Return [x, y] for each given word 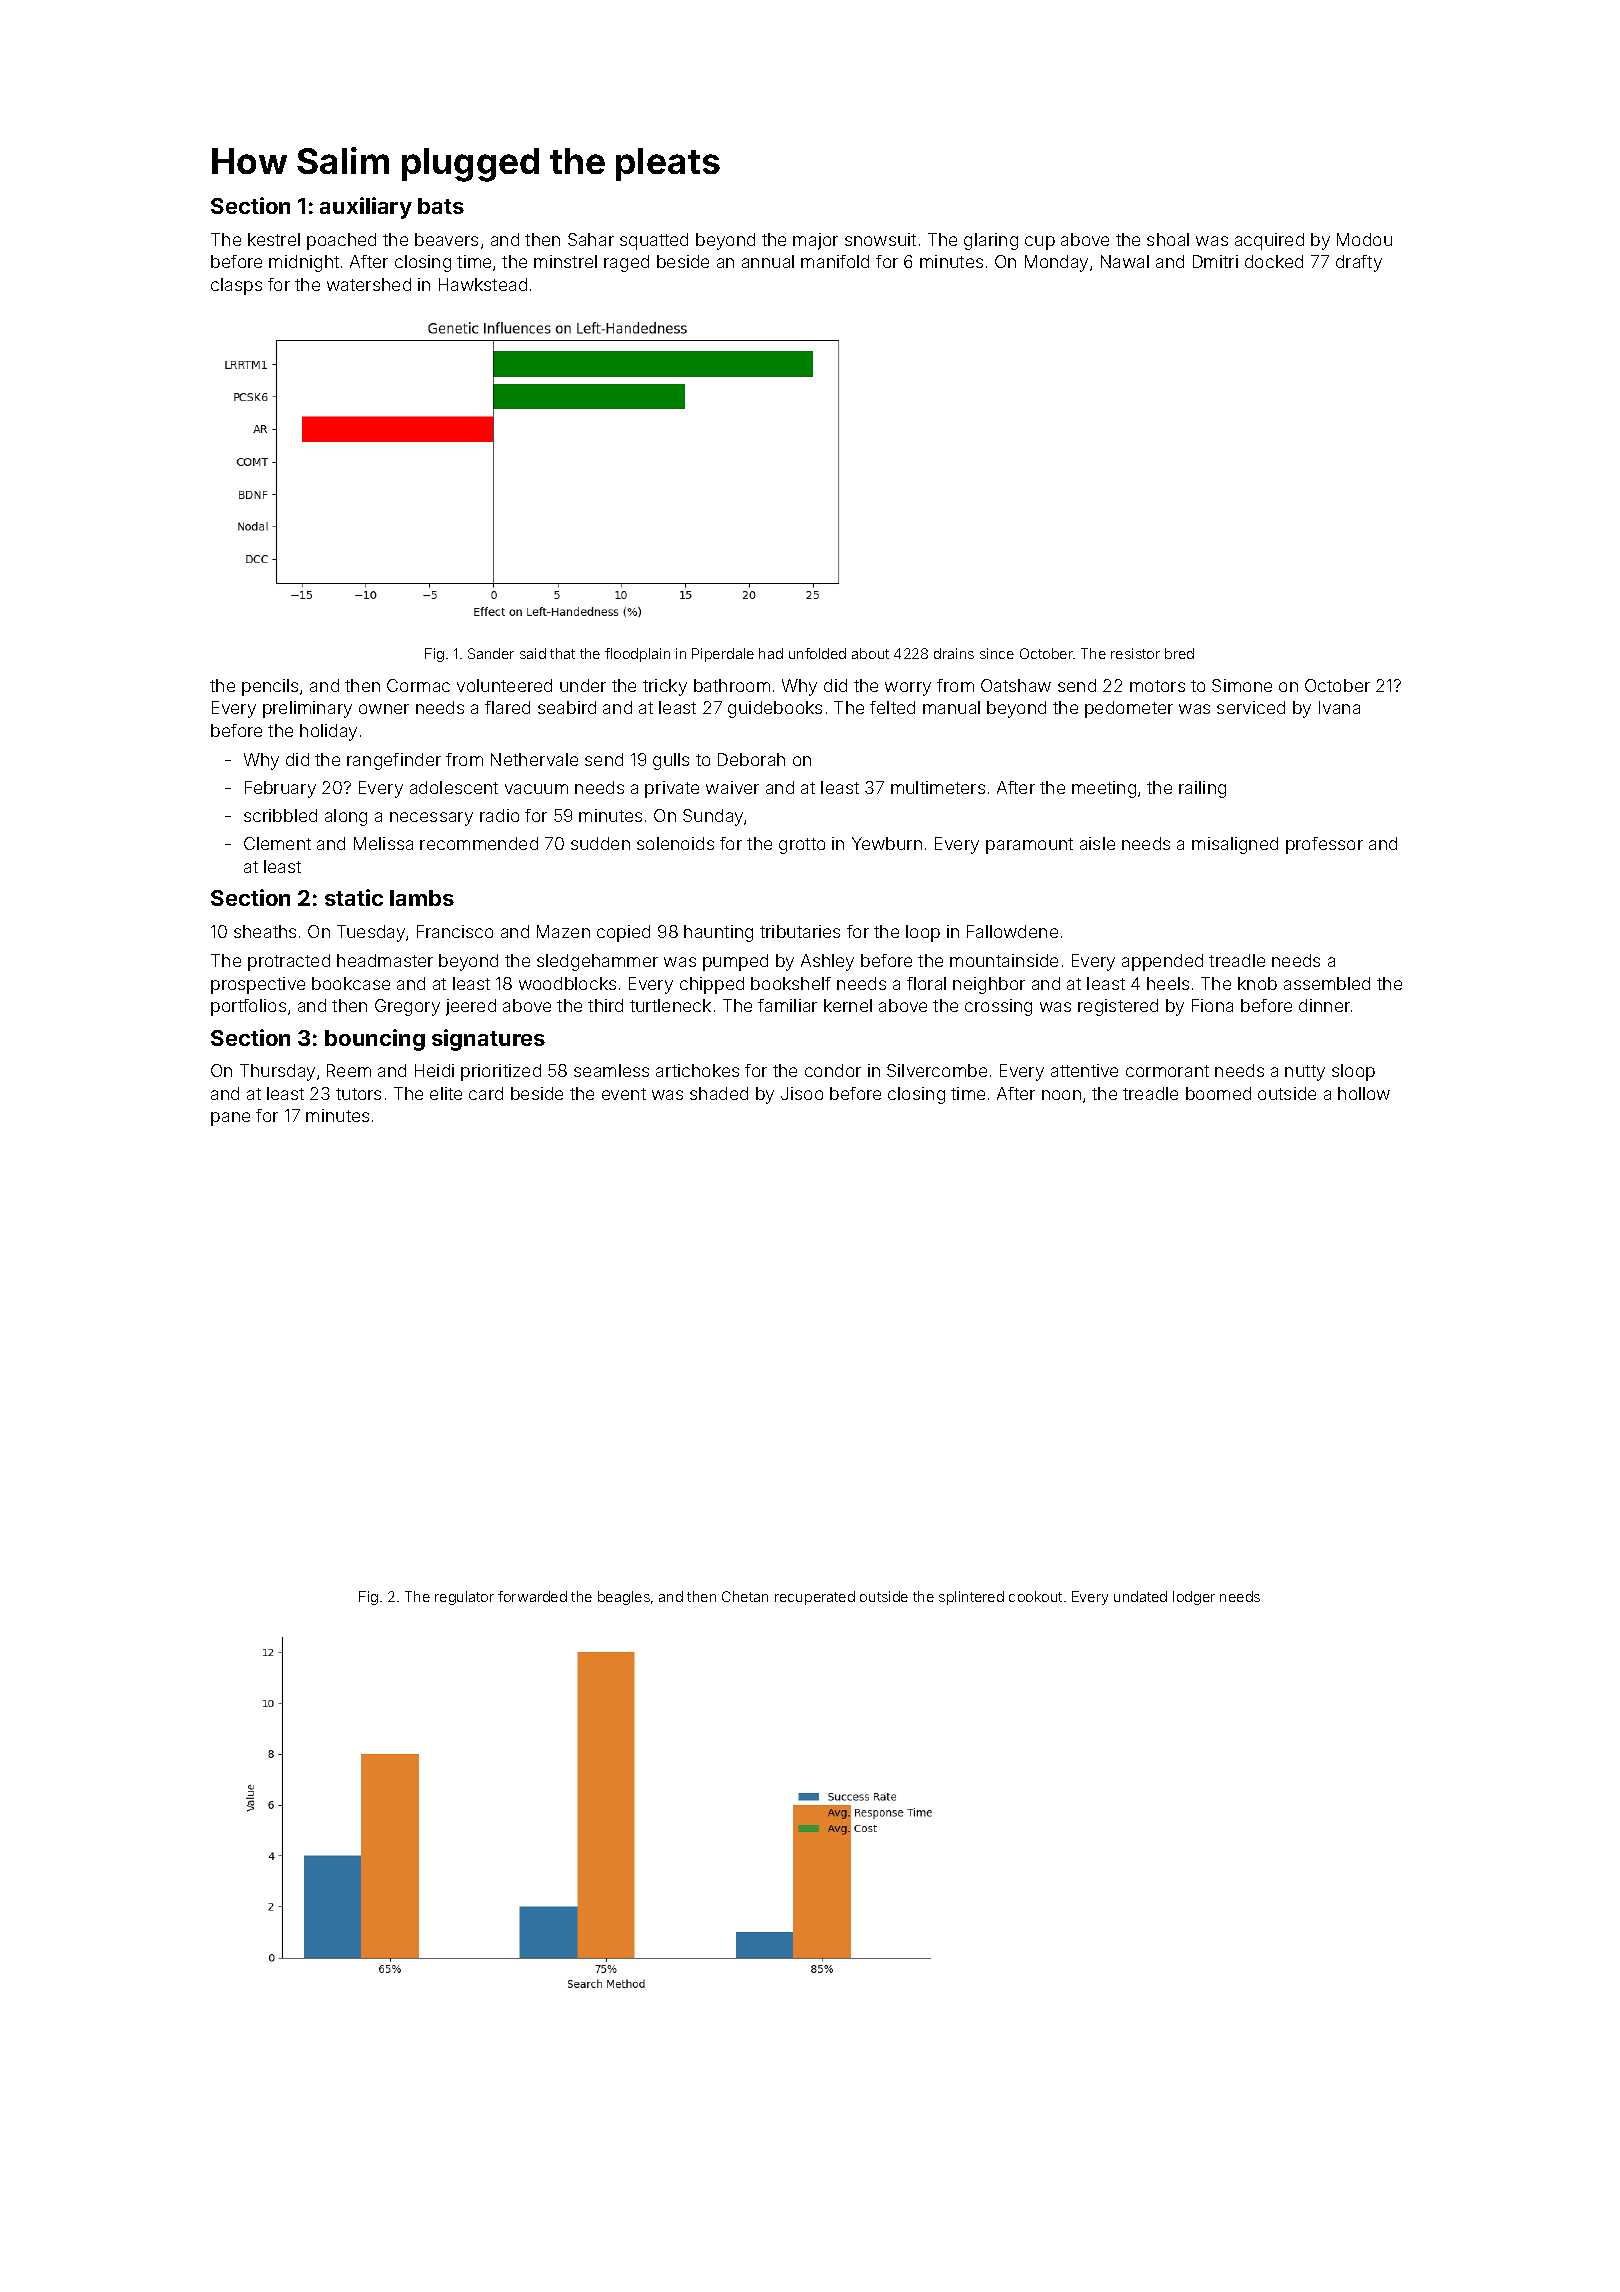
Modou [1364, 239]
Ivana [1339, 707]
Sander [491, 653]
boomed [1218, 1093]
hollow [1364, 1093]
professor [1324, 845]
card [486, 1093]
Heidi [434, 1070]
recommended [479, 843]
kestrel [274, 239]
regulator [464, 1598]
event [624, 1094]
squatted [654, 241]
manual [951, 707]
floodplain [637, 655]
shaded [719, 1093]
